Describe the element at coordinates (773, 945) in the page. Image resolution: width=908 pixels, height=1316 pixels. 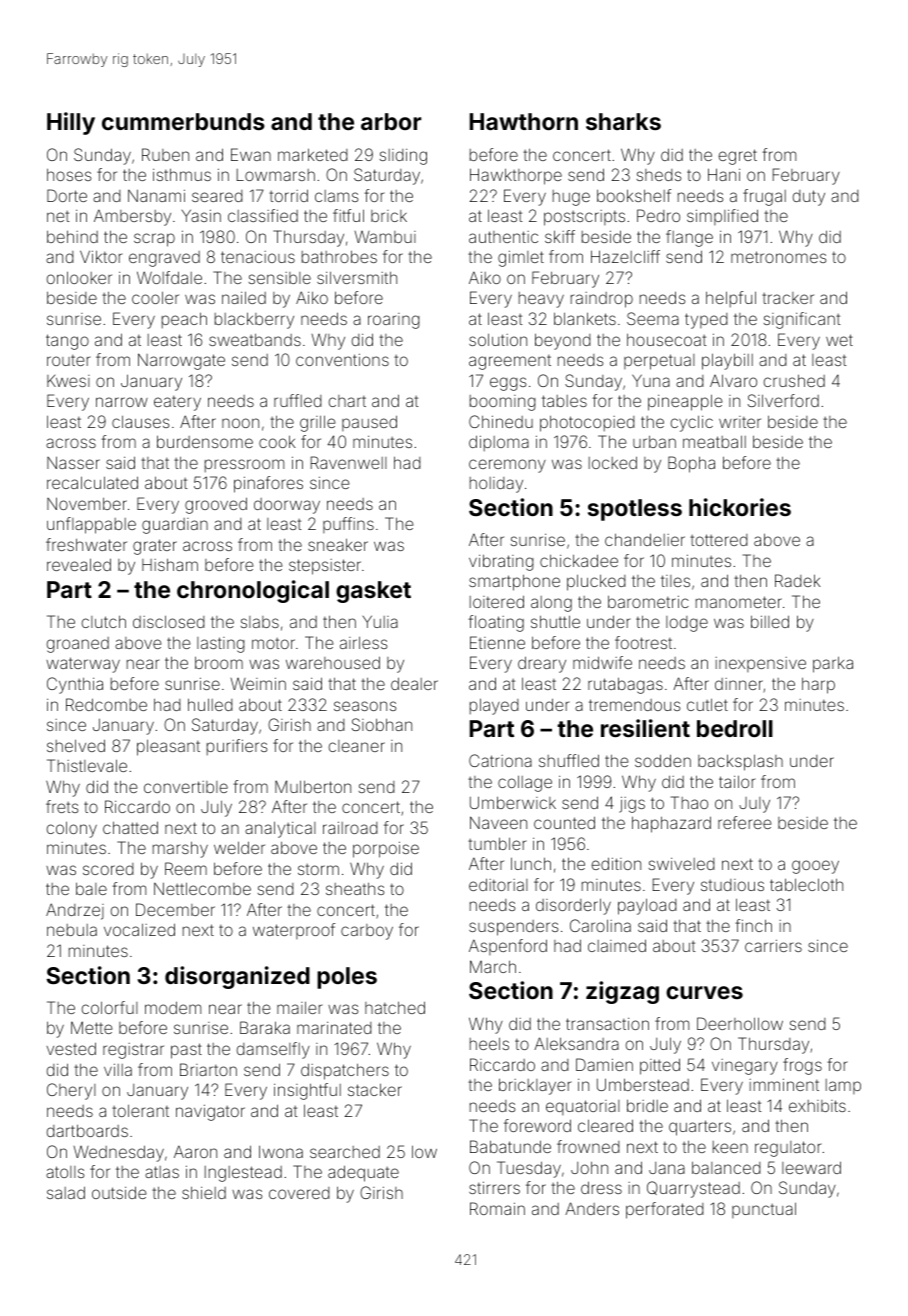
I see `carriers` at that location.
